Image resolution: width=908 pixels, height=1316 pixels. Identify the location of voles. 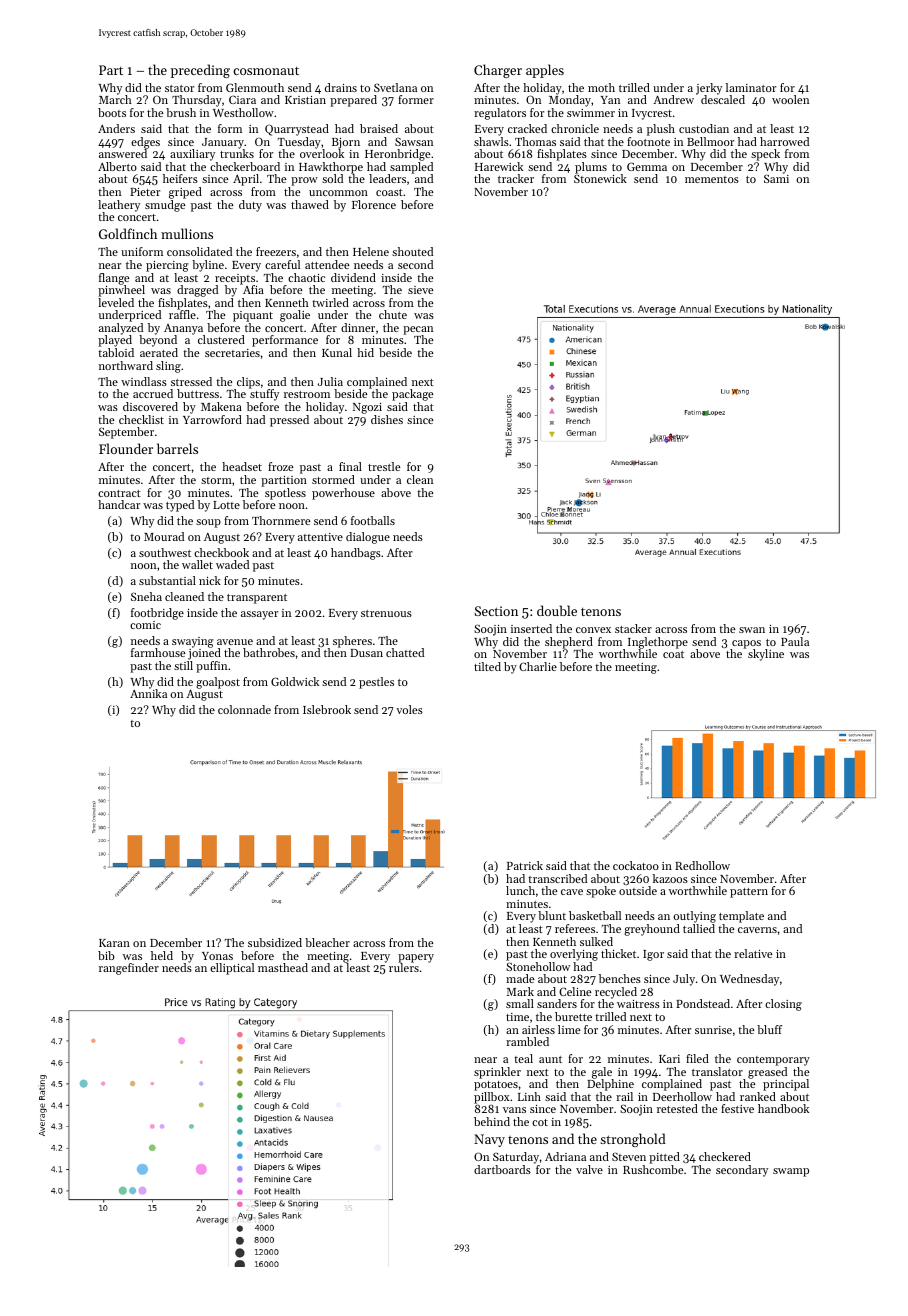
(409, 709).
